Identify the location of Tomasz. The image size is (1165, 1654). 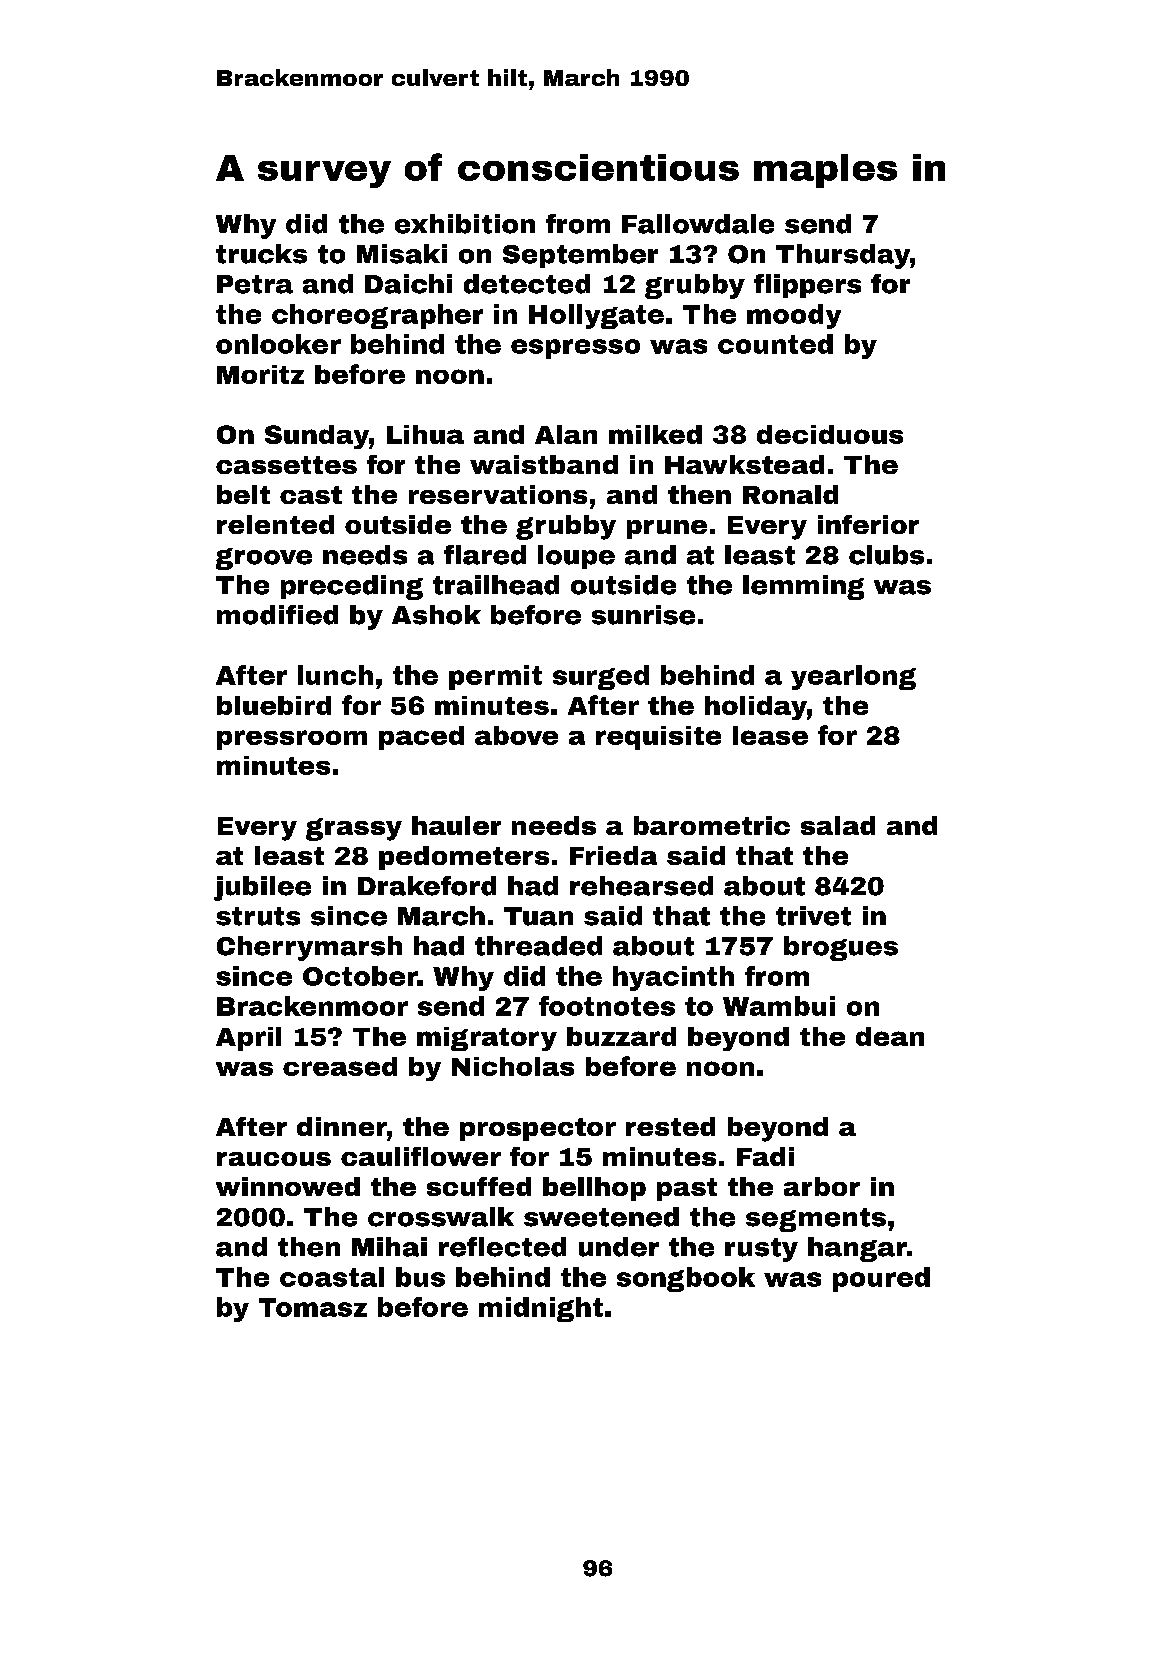
(313, 1307).
